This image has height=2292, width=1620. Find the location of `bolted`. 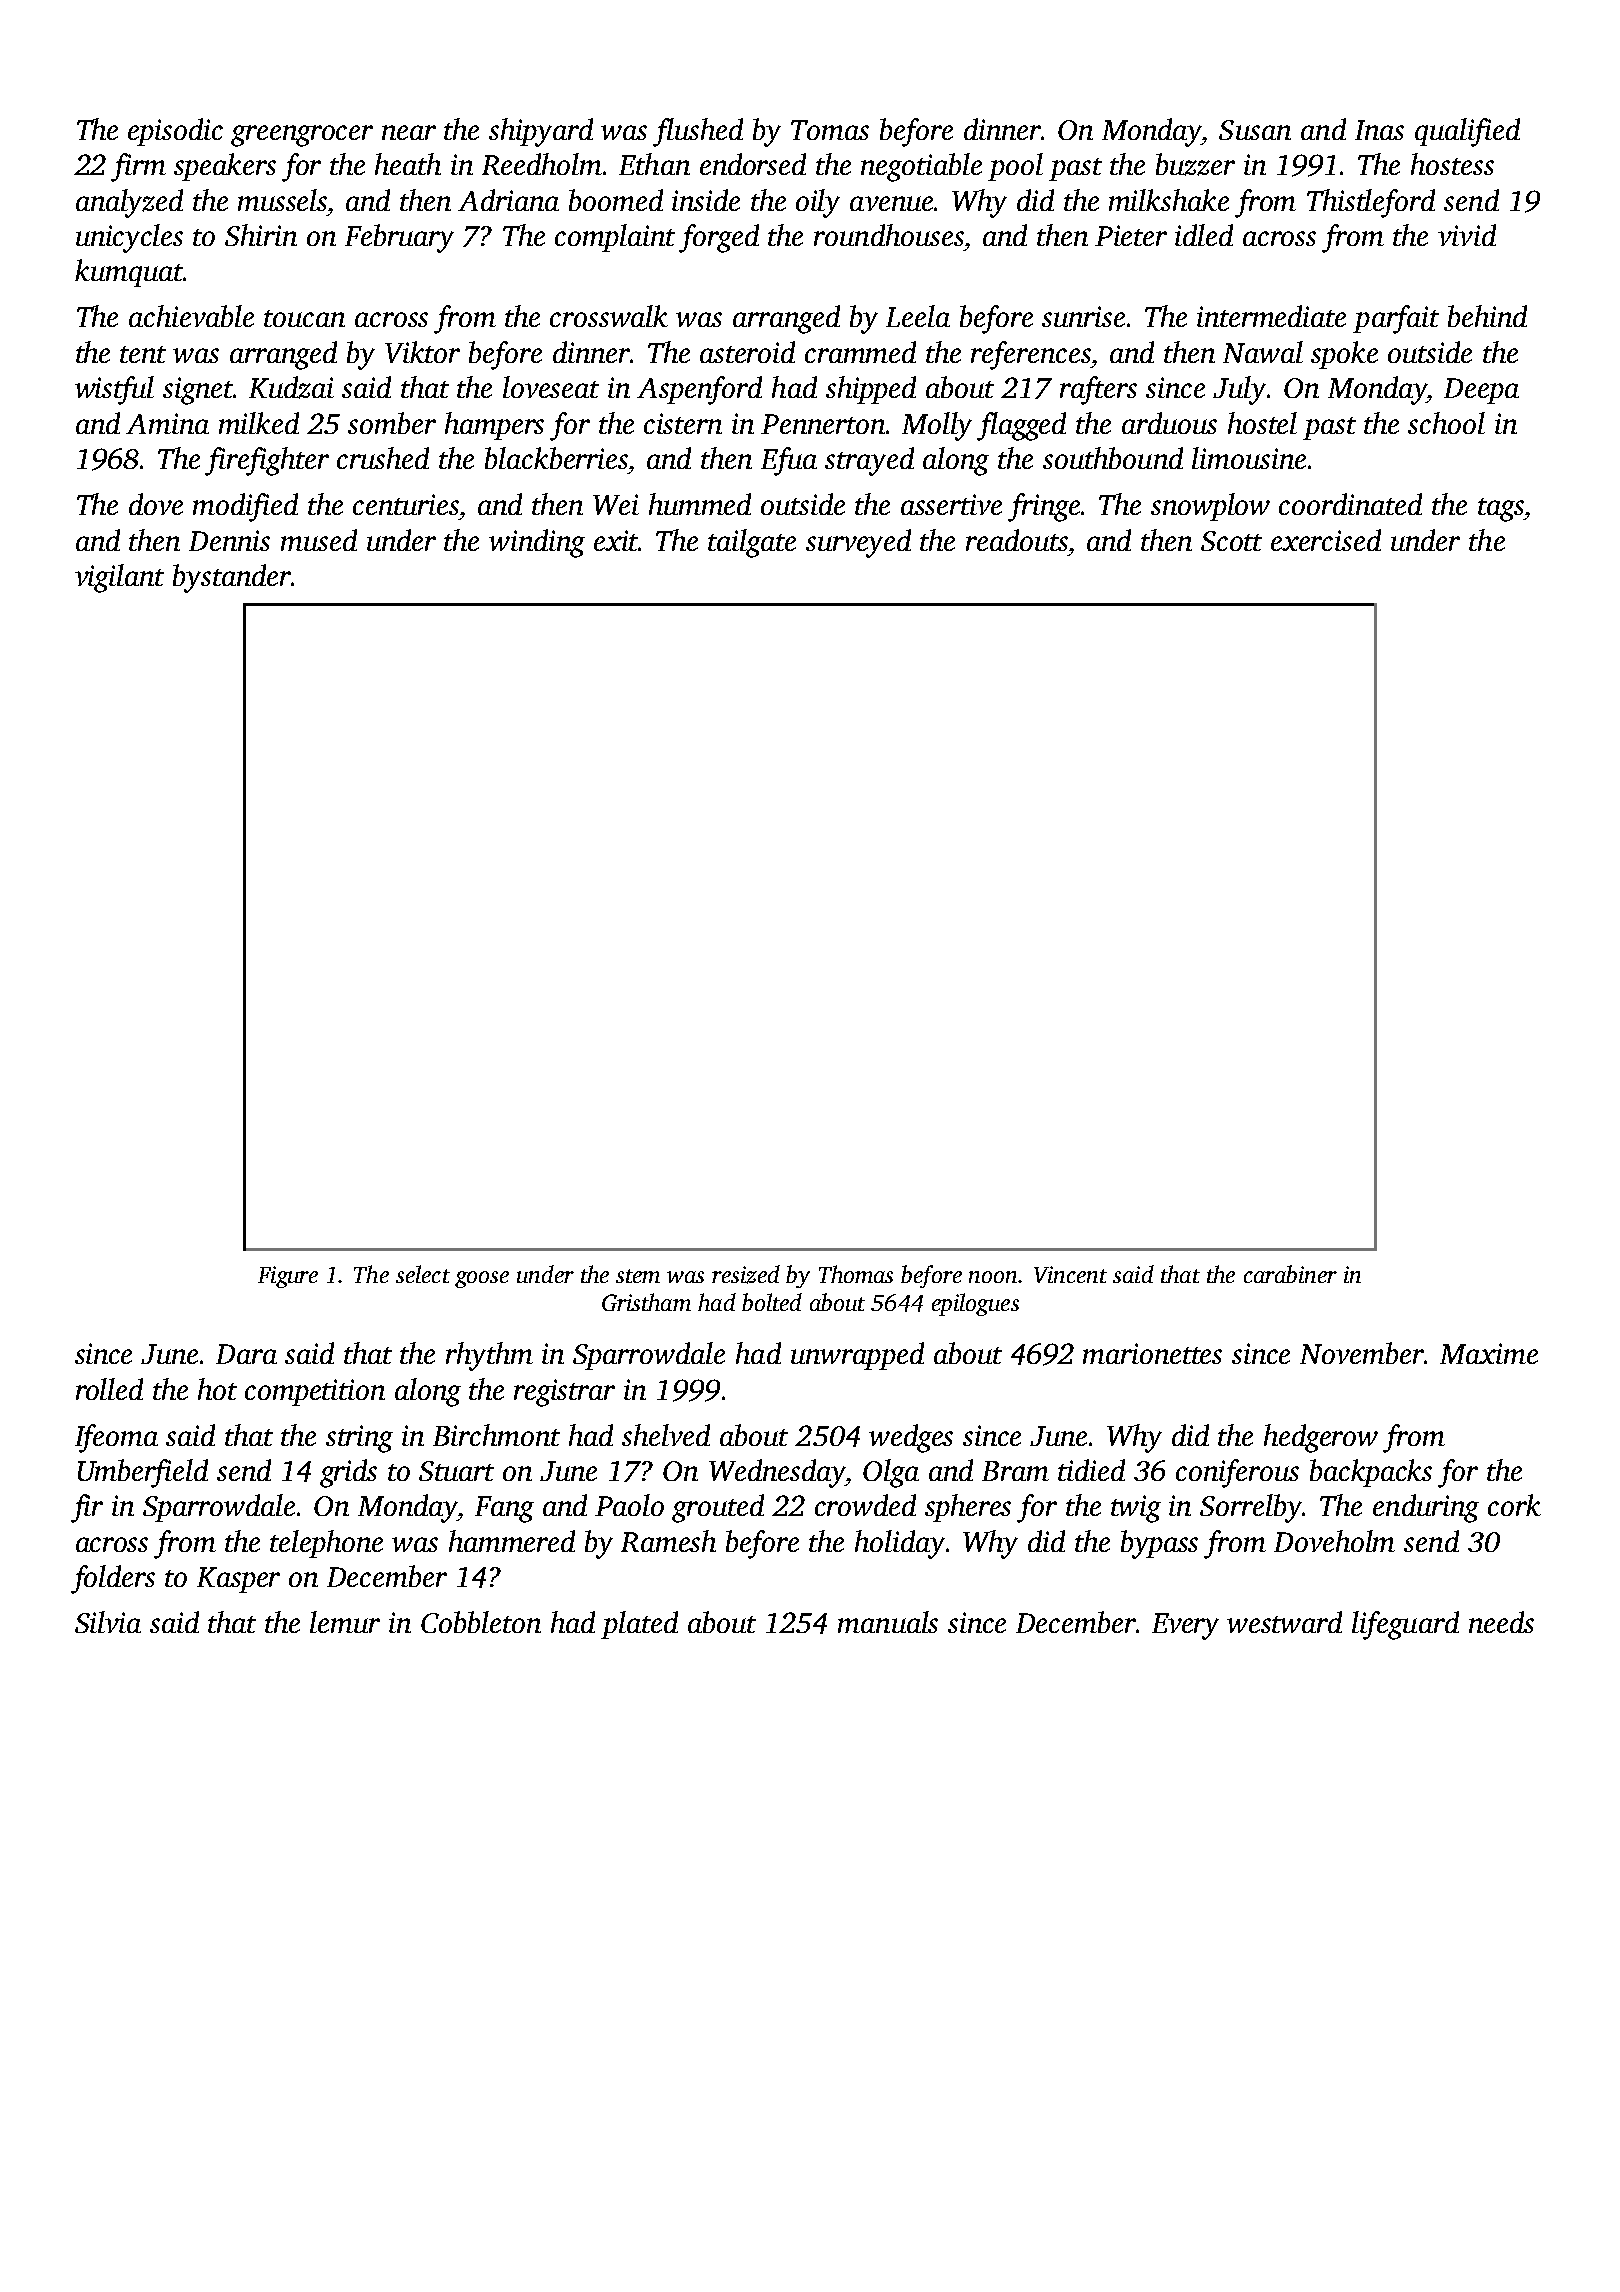

bolted is located at coordinates (772, 1302).
